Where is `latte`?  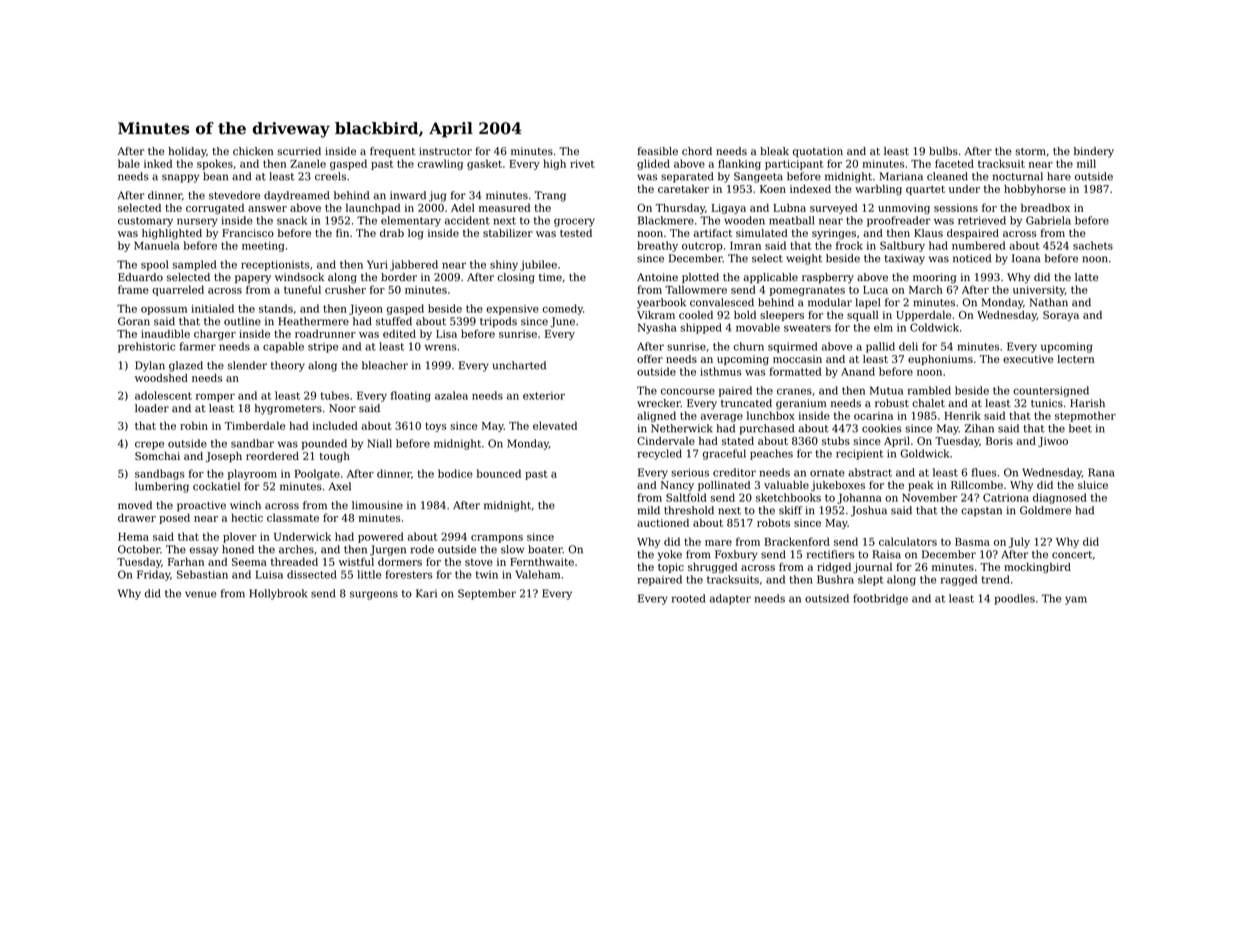
latte is located at coordinates (1086, 277).
